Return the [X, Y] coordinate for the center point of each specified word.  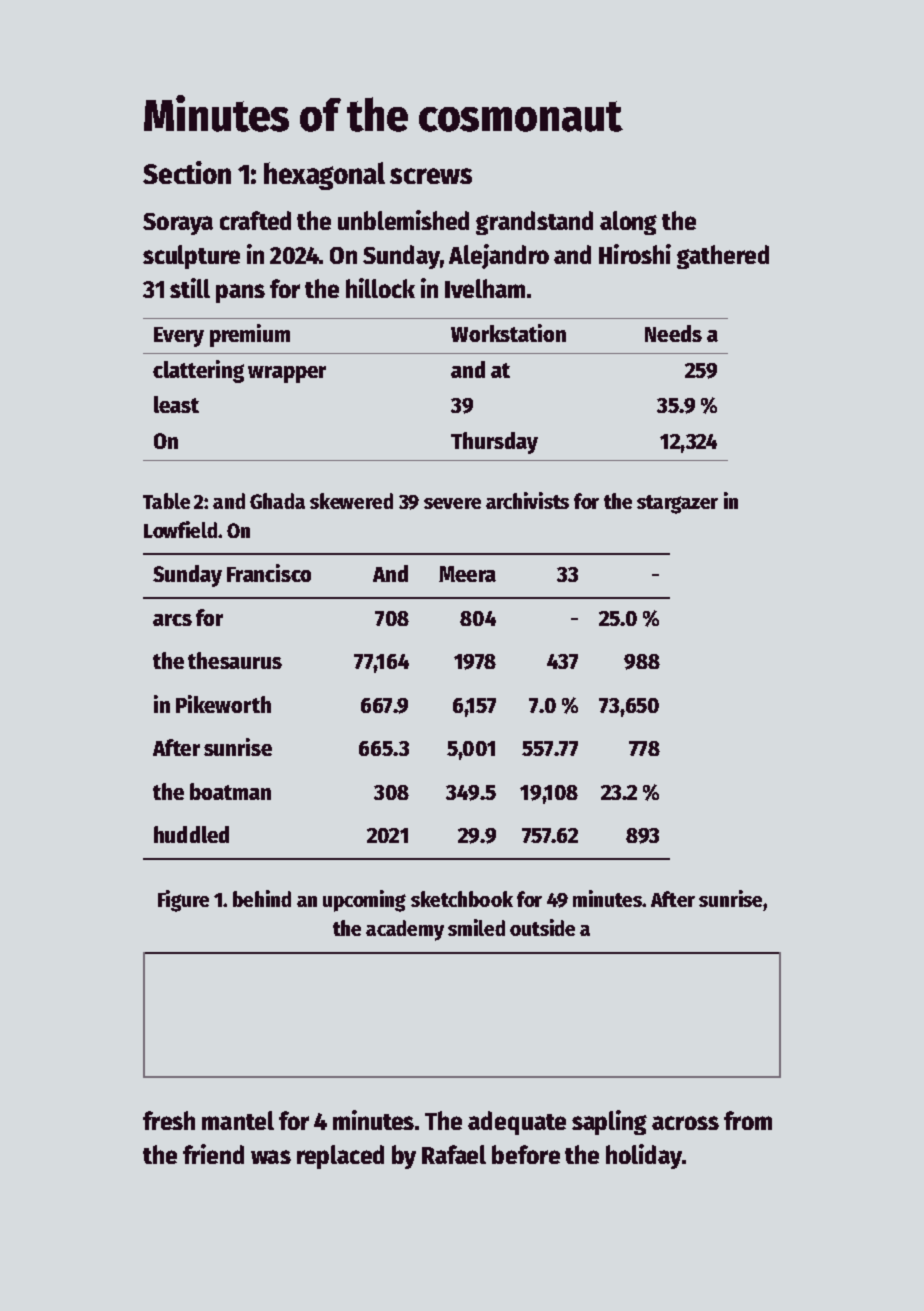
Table [166, 501]
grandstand [534, 223]
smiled [476, 927]
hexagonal [324, 176]
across [685, 1123]
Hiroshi [635, 254]
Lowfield [180, 529]
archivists [527, 500]
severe [452, 503]
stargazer [677, 504]
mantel [238, 1120]
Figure [183, 901]
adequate [517, 1123]
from [748, 1120]
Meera [467, 574]
